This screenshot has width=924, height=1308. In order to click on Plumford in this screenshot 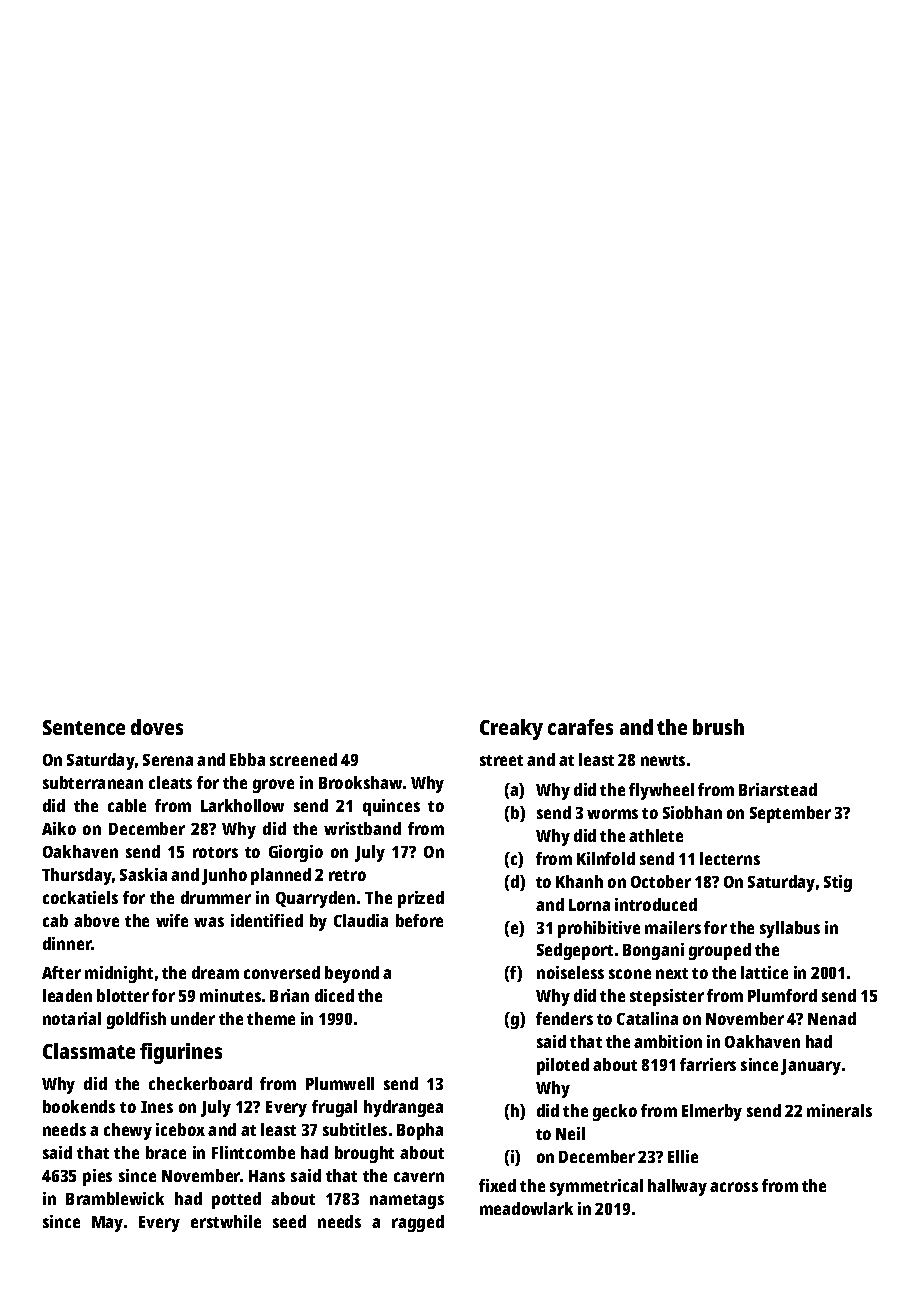, I will do `click(782, 995)`.
